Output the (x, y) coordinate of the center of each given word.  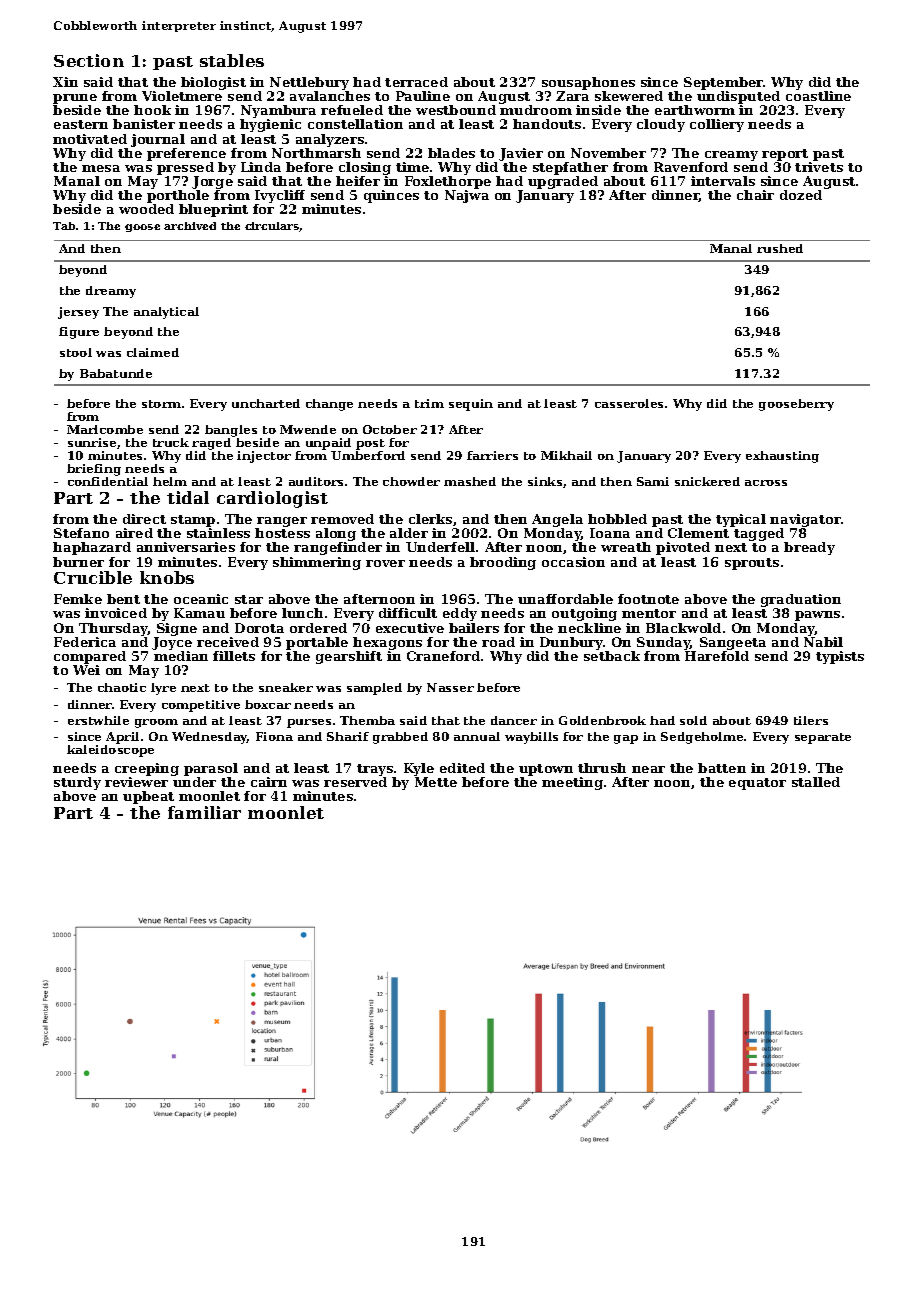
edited (462, 768)
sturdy (77, 783)
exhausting (782, 457)
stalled (816, 782)
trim (429, 403)
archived (190, 226)
